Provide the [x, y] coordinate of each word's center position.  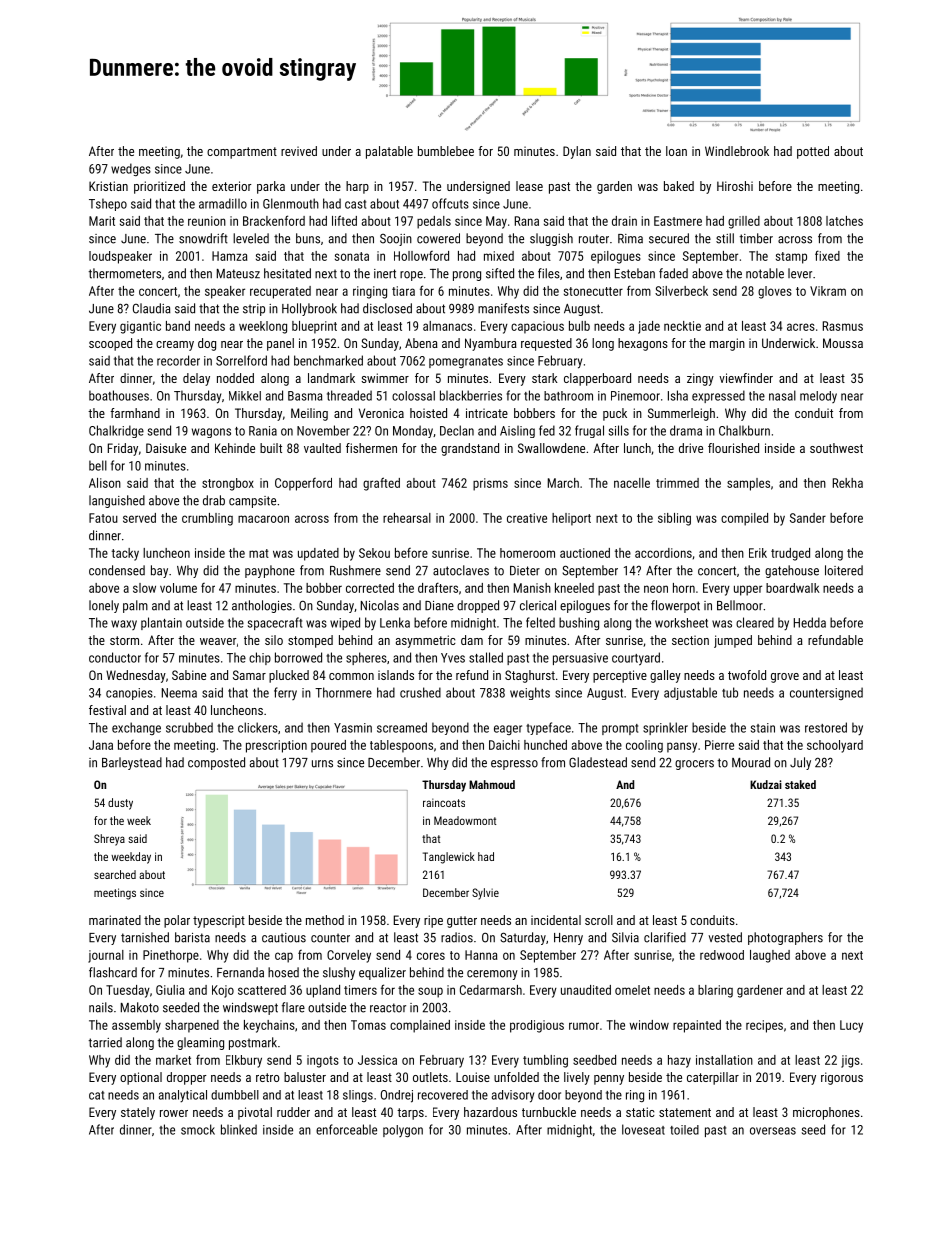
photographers [785, 938]
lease [529, 186]
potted [813, 152]
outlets [430, 1077]
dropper [186, 1078]
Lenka [395, 622]
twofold [747, 675]
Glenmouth [291, 203]
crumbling [207, 519]
